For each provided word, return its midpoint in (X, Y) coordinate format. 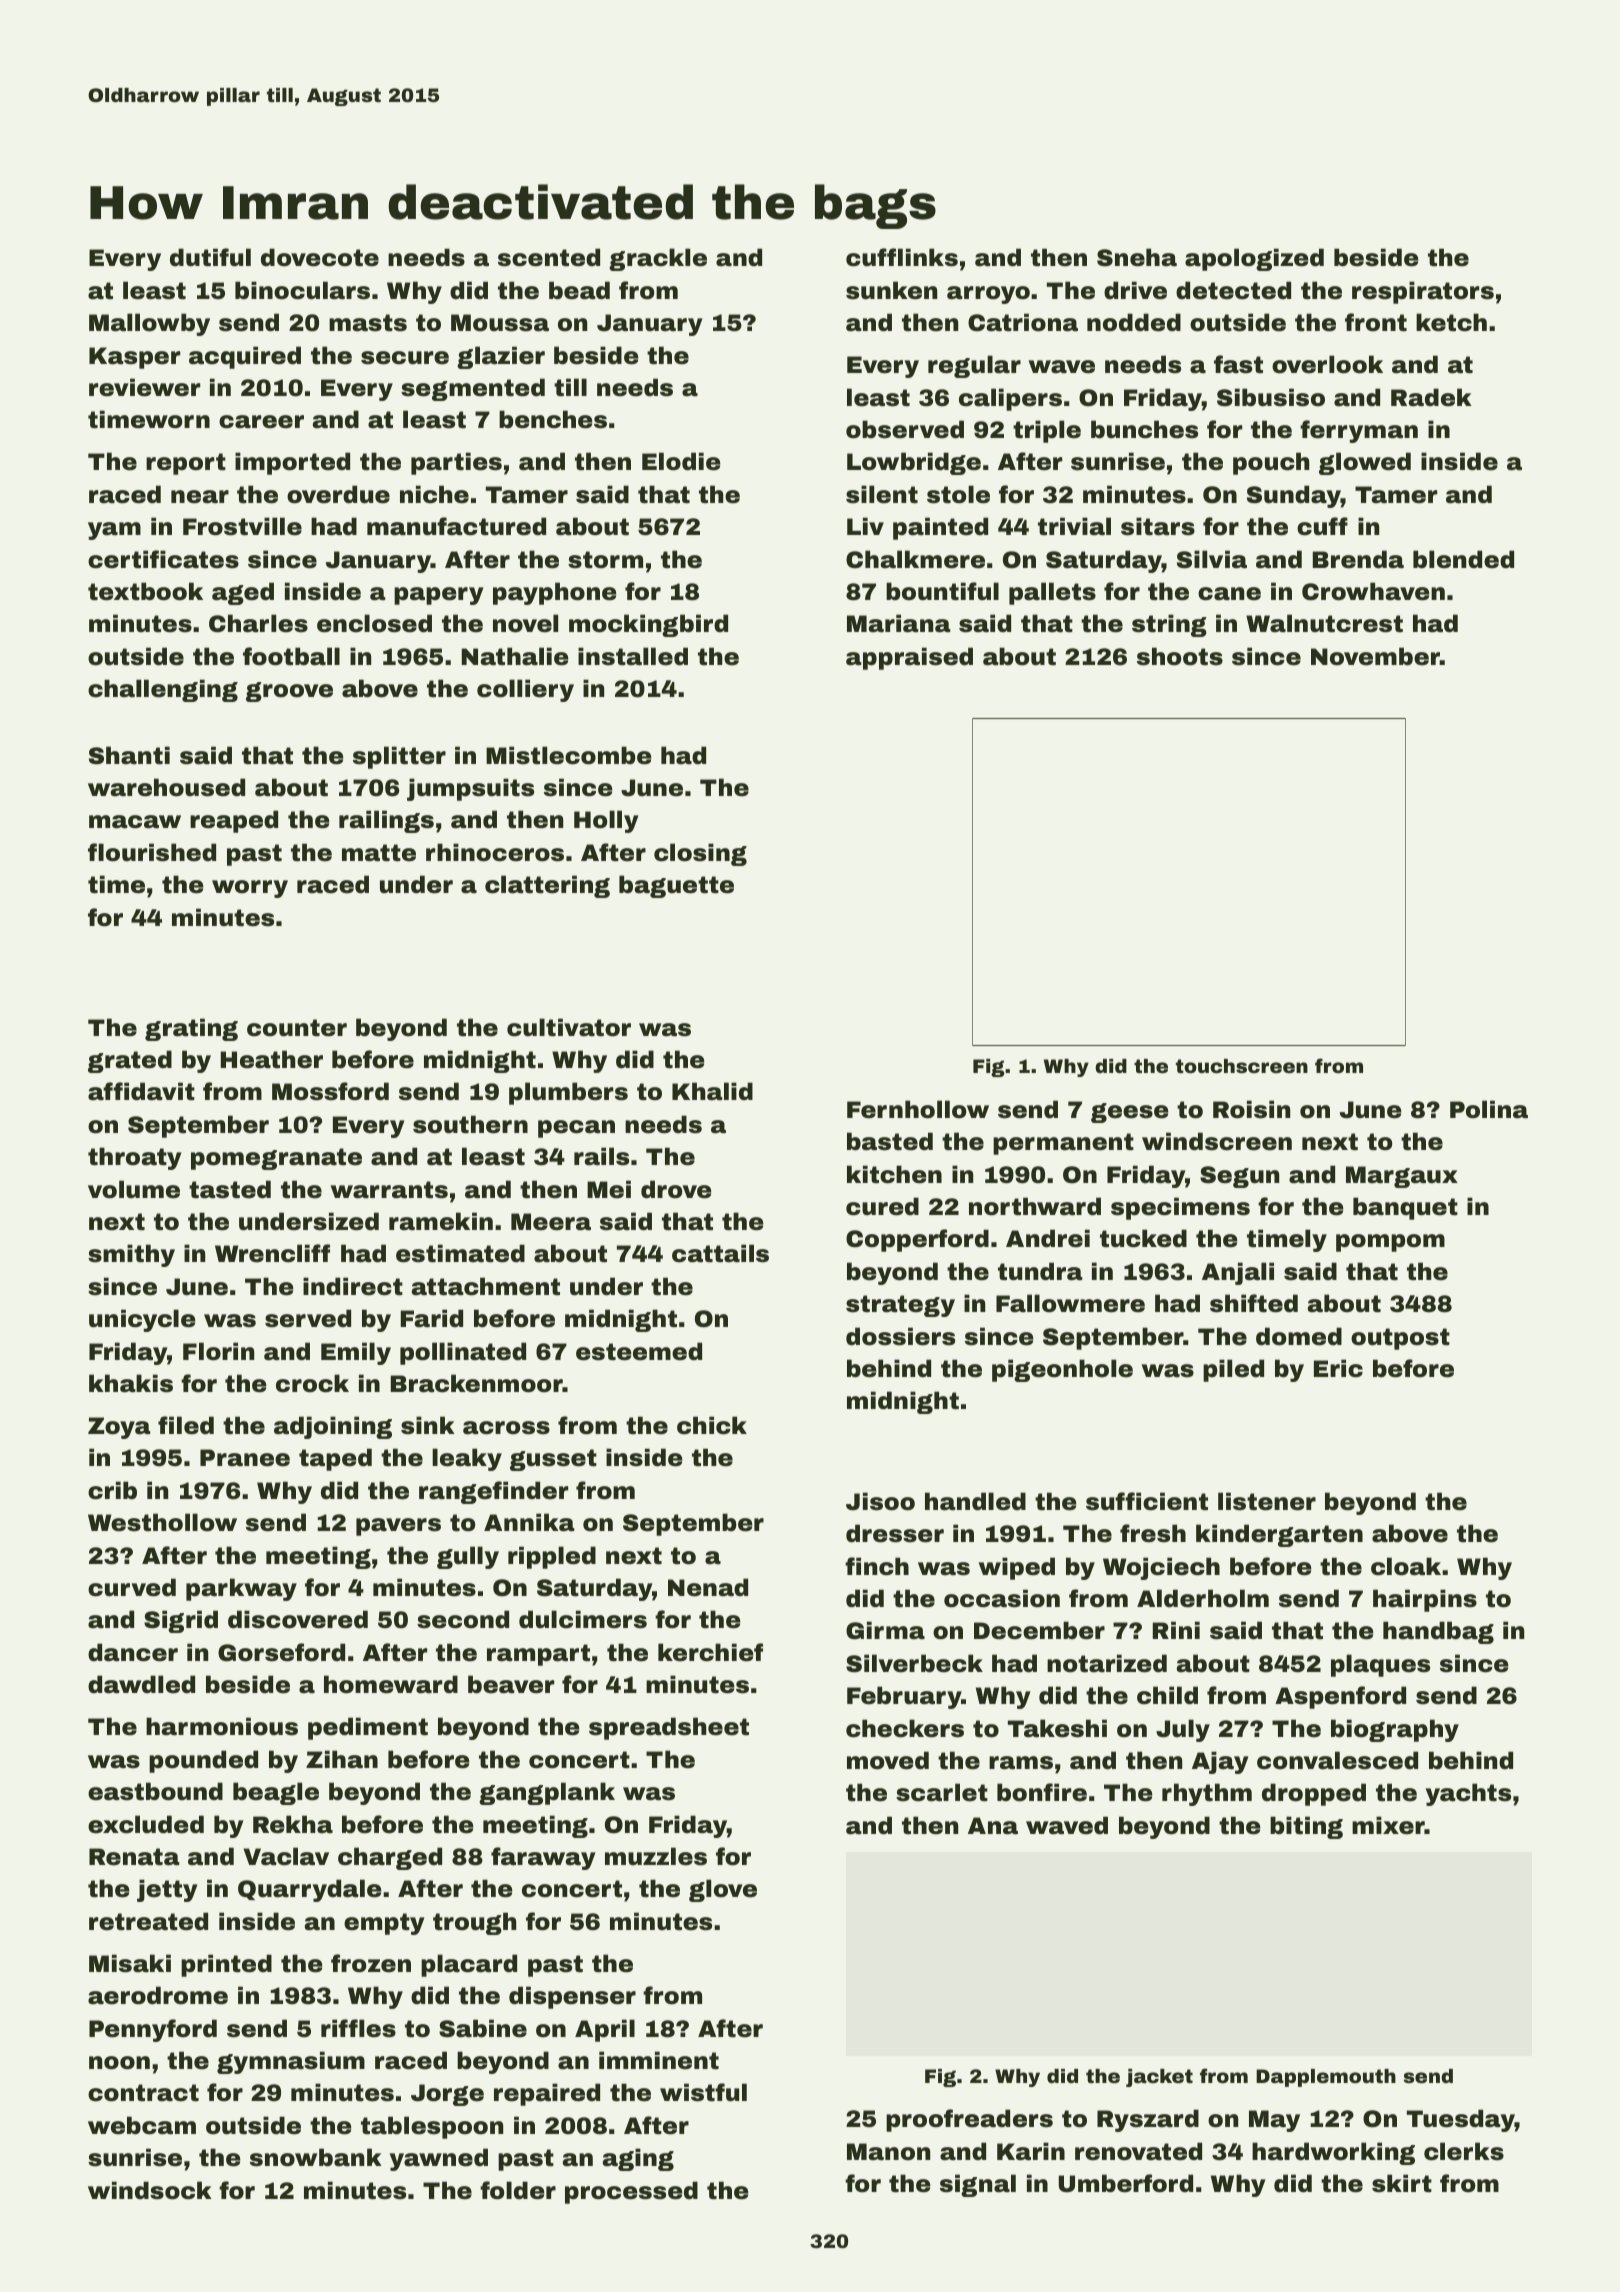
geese (1130, 1113)
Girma (885, 1630)
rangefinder (493, 1492)
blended (1463, 559)
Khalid (712, 1091)
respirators (1423, 292)
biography (1395, 1730)
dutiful (210, 257)
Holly (606, 821)
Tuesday (1461, 2120)
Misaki (130, 1963)
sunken (891, 290)
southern (470, 1124)
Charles (258, 623)
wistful (703, 2092)
